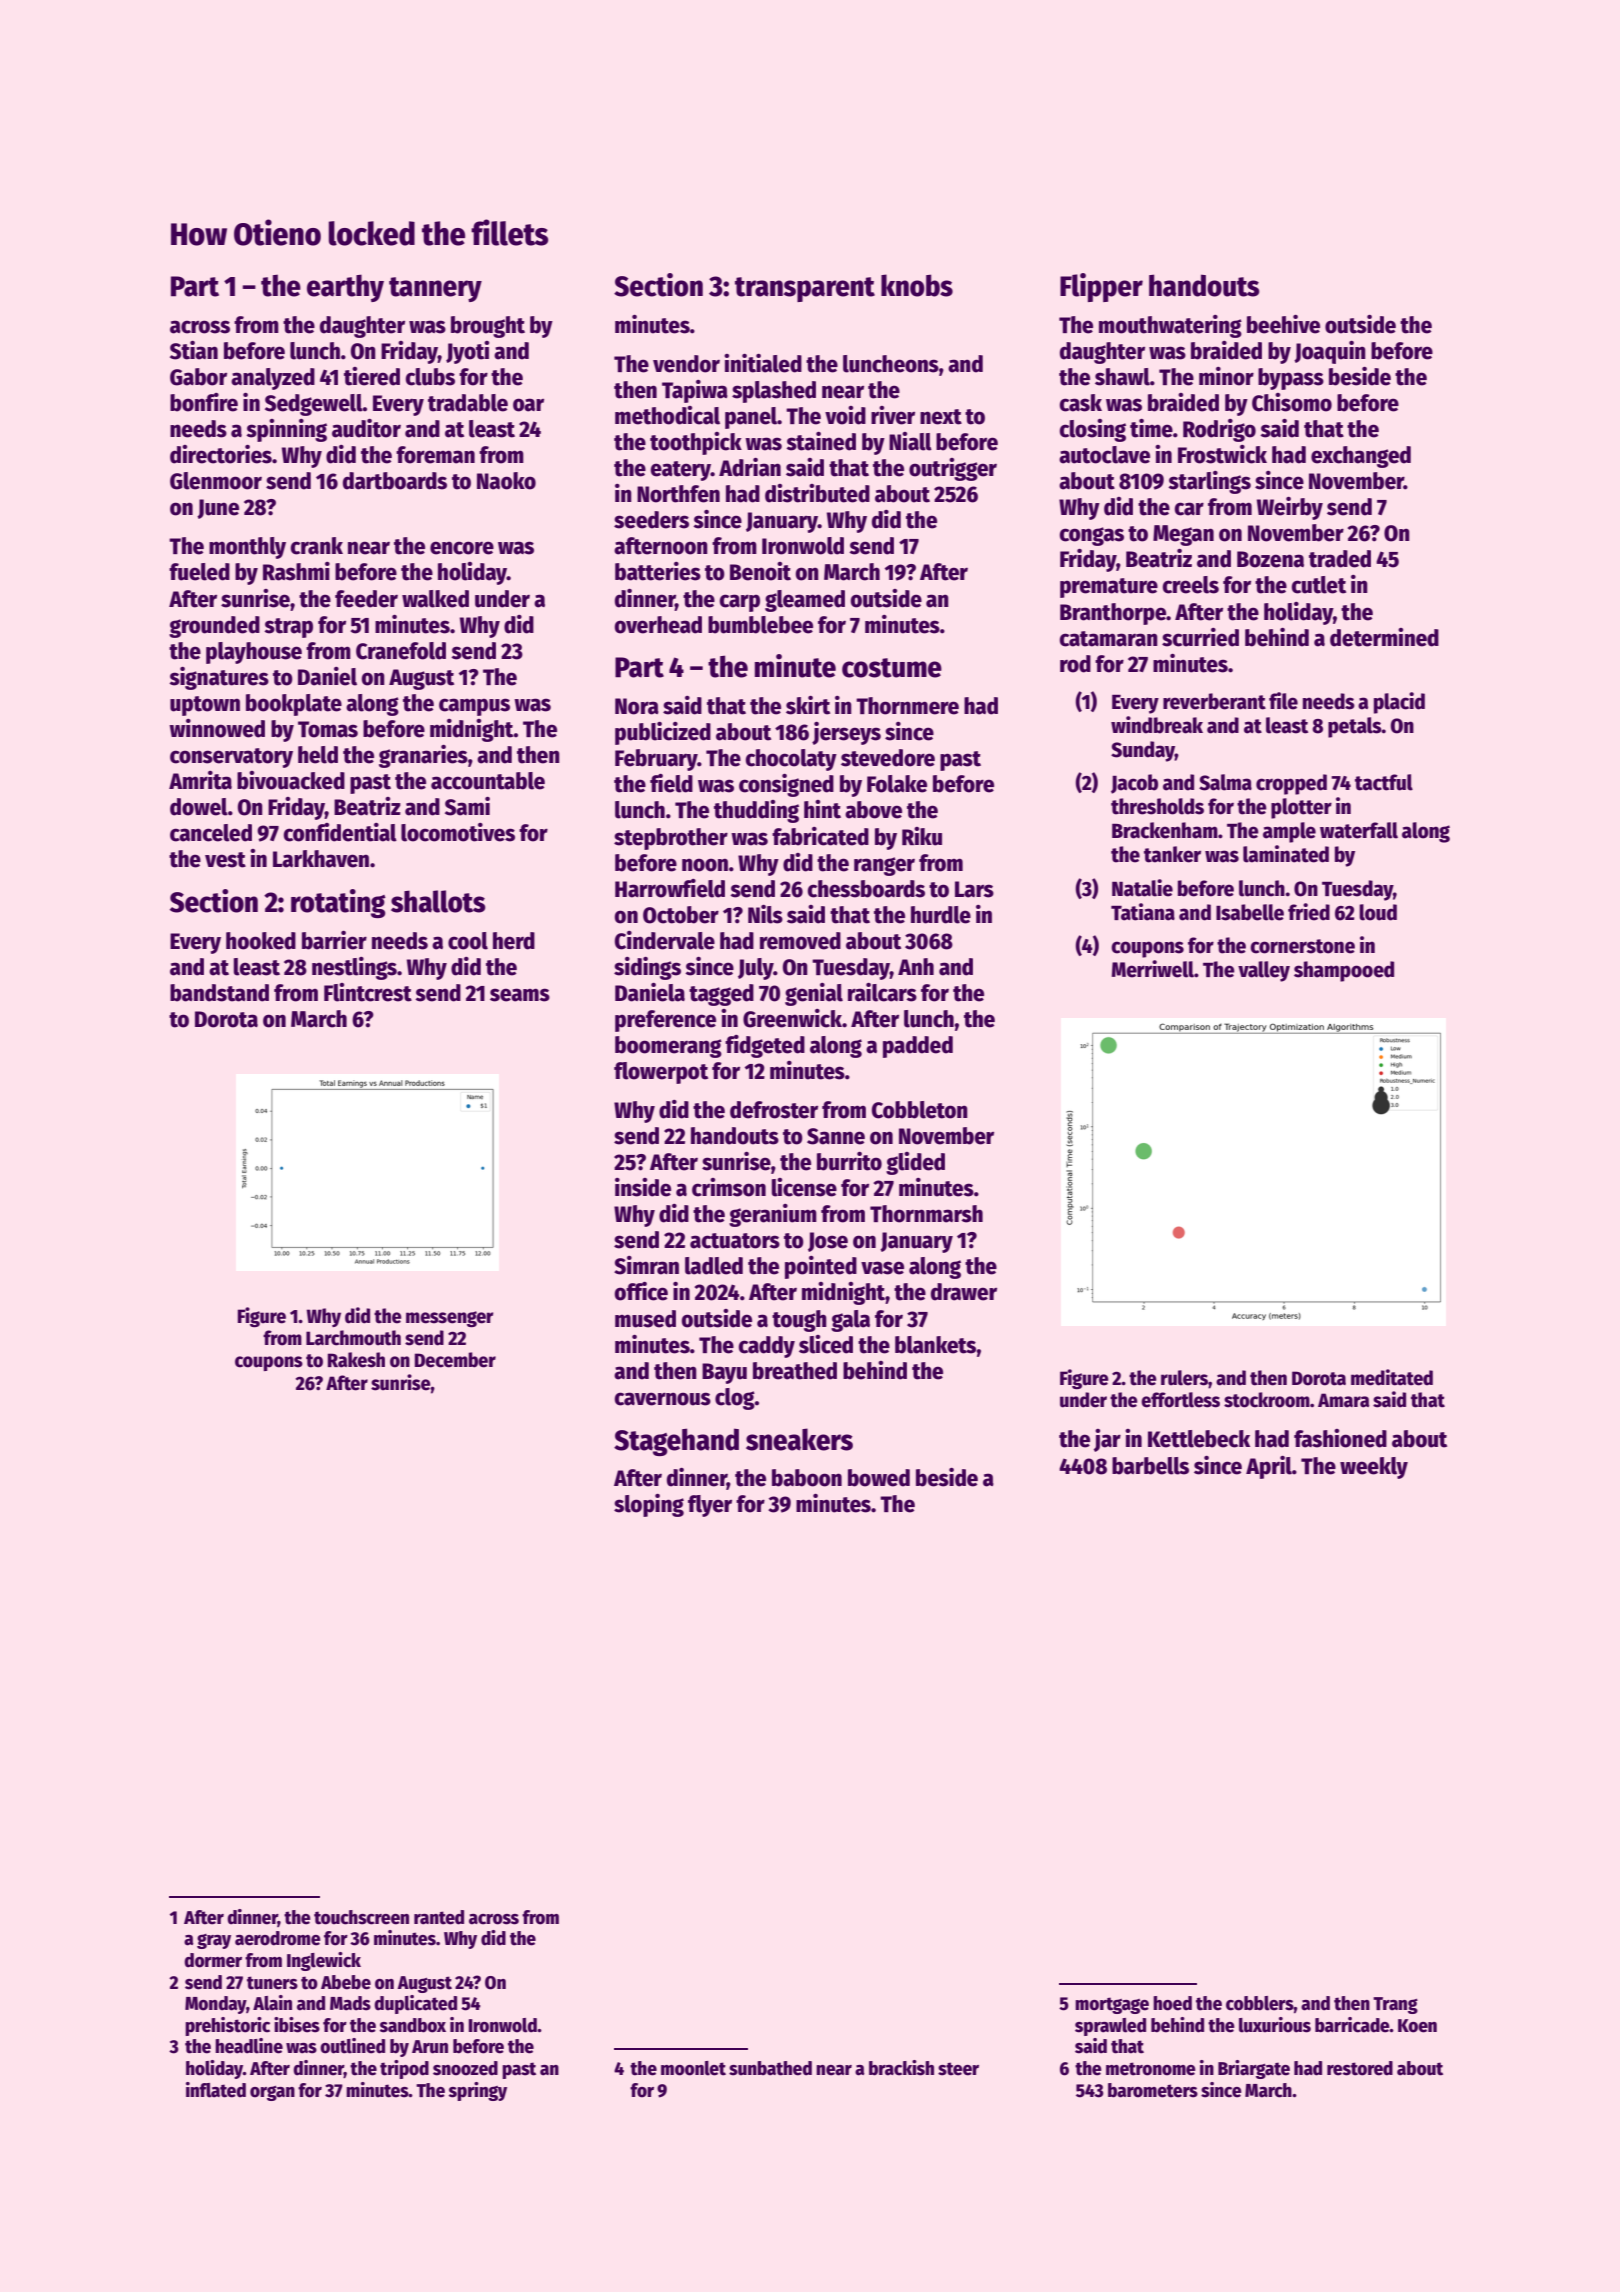 This screenshot has height=2292, width=1620. Describe the element at coordinates (1264, 971) in the screenshot. I see `valley` at that location.
